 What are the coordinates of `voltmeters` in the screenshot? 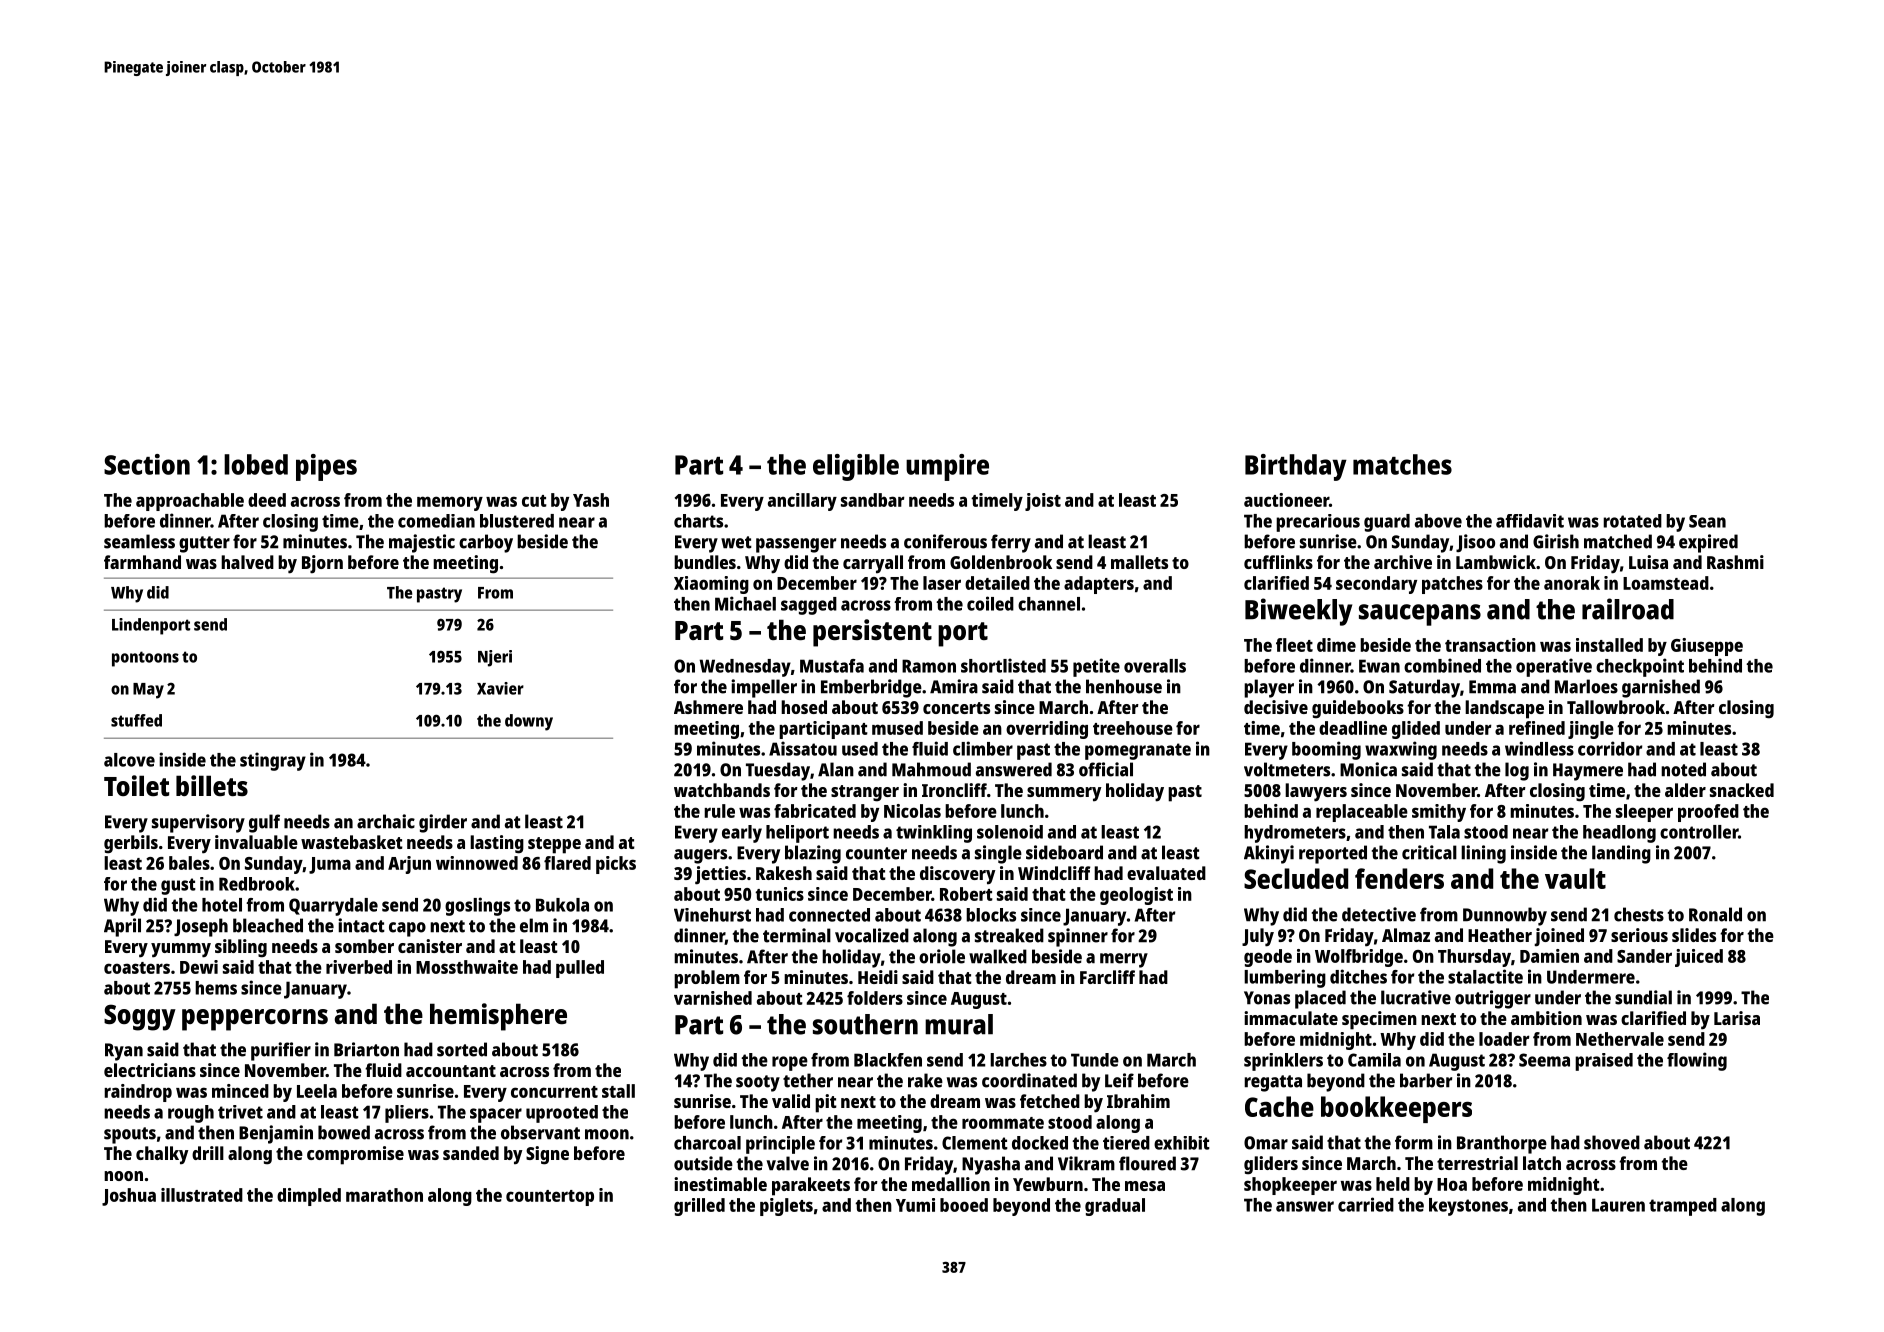 It's located at (1287, 769).
